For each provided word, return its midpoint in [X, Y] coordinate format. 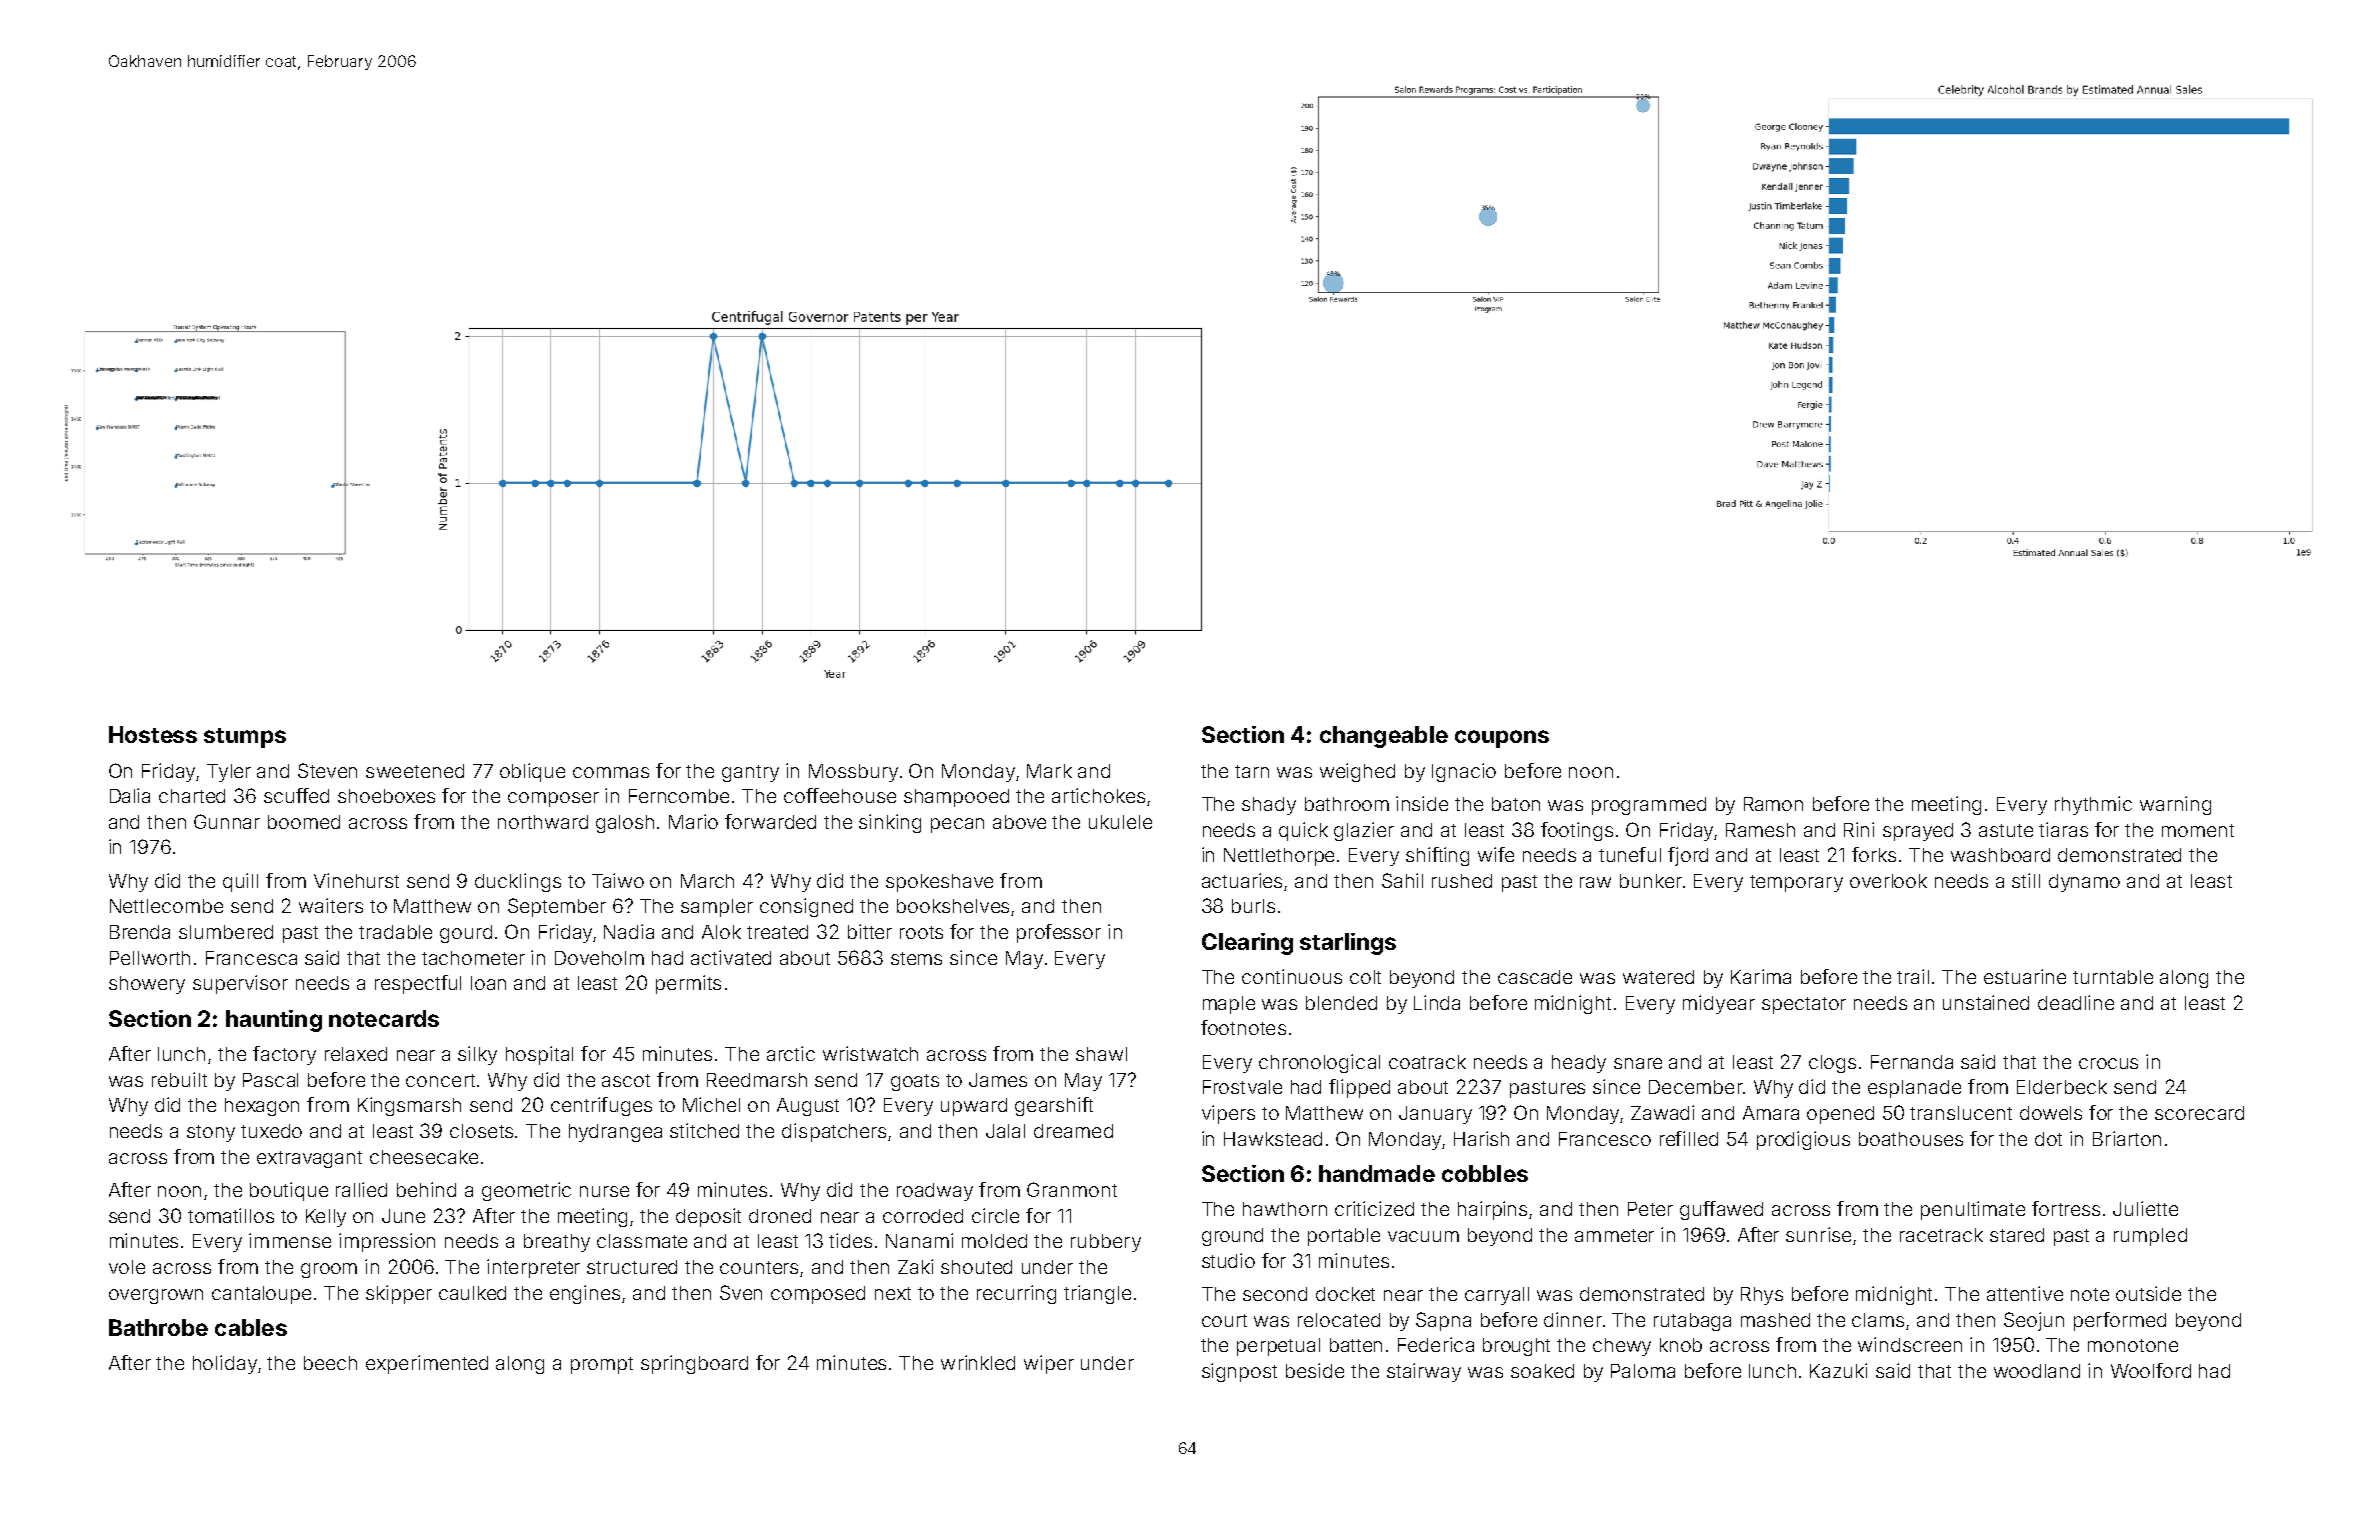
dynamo [2084, 883]
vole [127, 1267]
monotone [2133, 1345]
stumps [245, 738]
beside [1315, 1370]
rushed [1462, 881]
